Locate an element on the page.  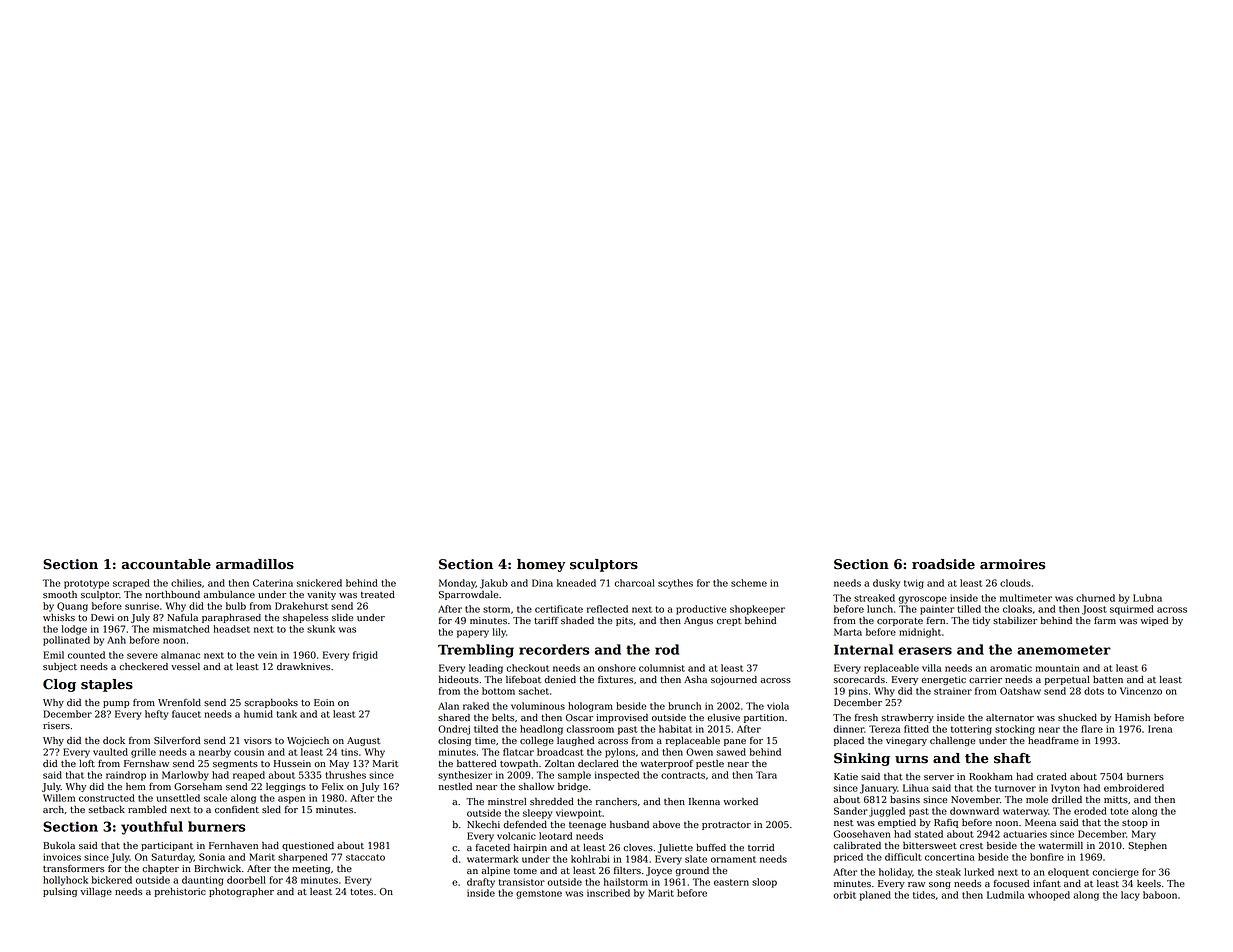
pulsing is located at coordinates (60, 892).
